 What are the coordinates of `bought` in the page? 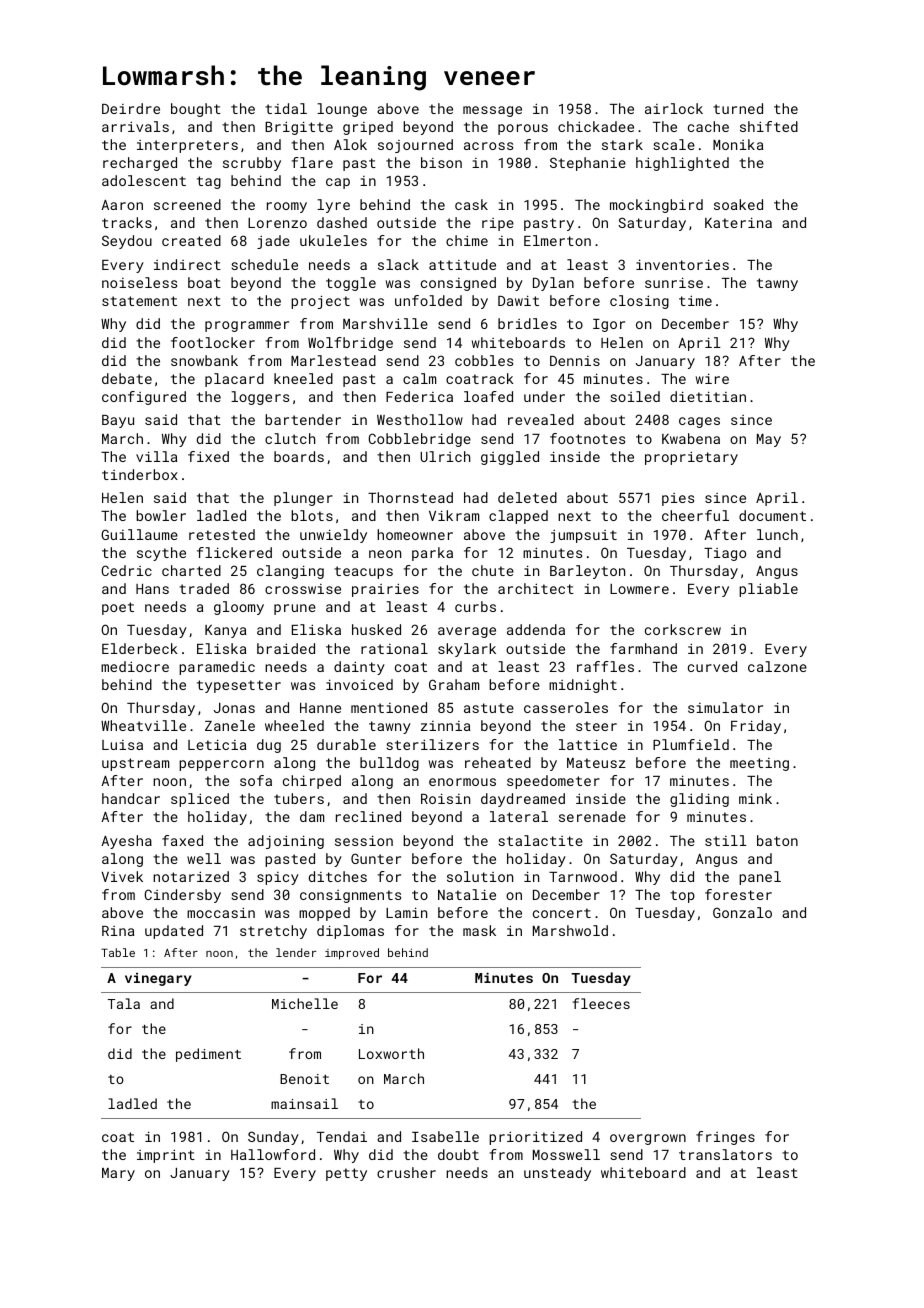 It's located at (196, 110).
